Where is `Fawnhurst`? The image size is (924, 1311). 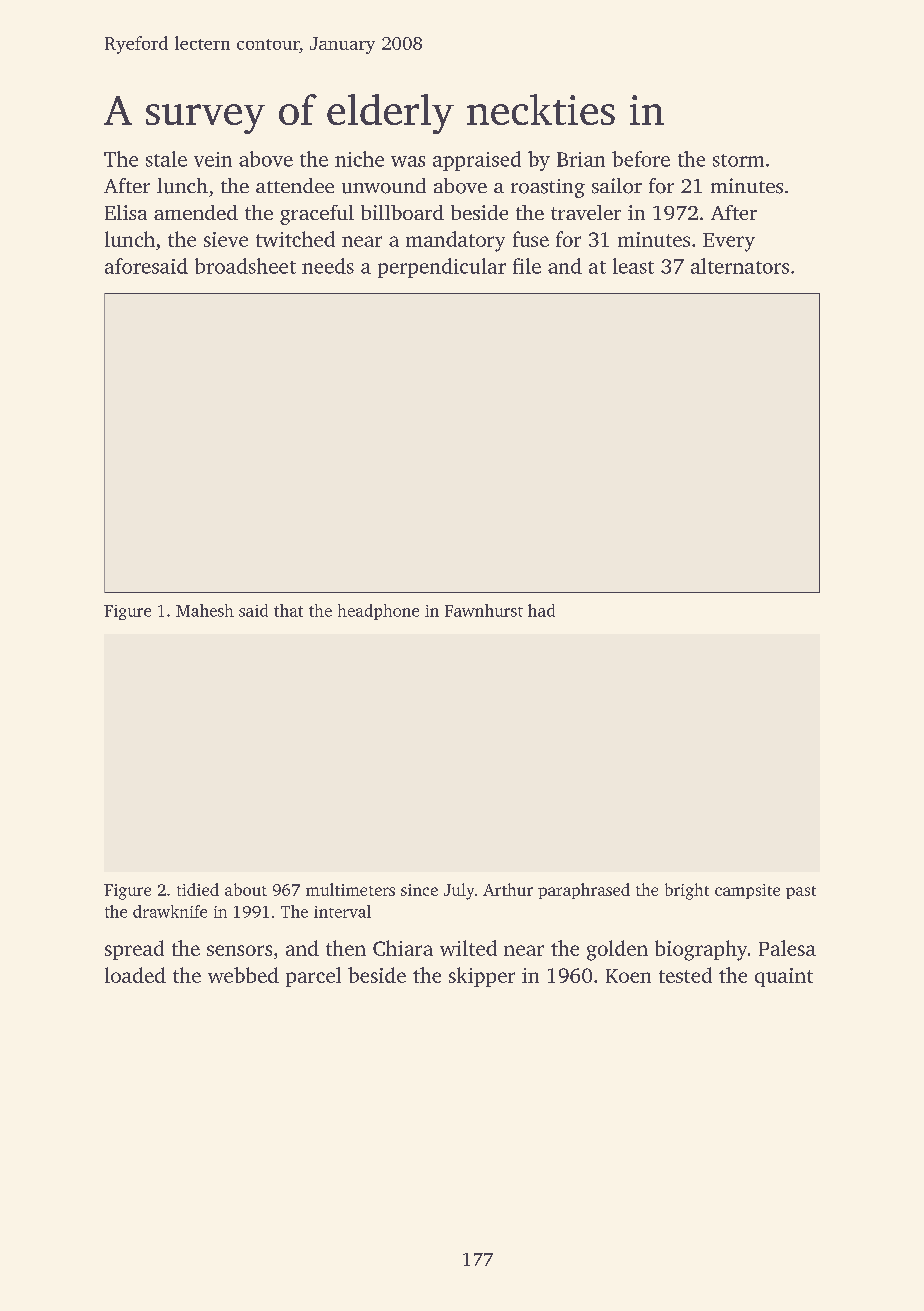
Fawnhurst is located at coordinates (484, 610).
